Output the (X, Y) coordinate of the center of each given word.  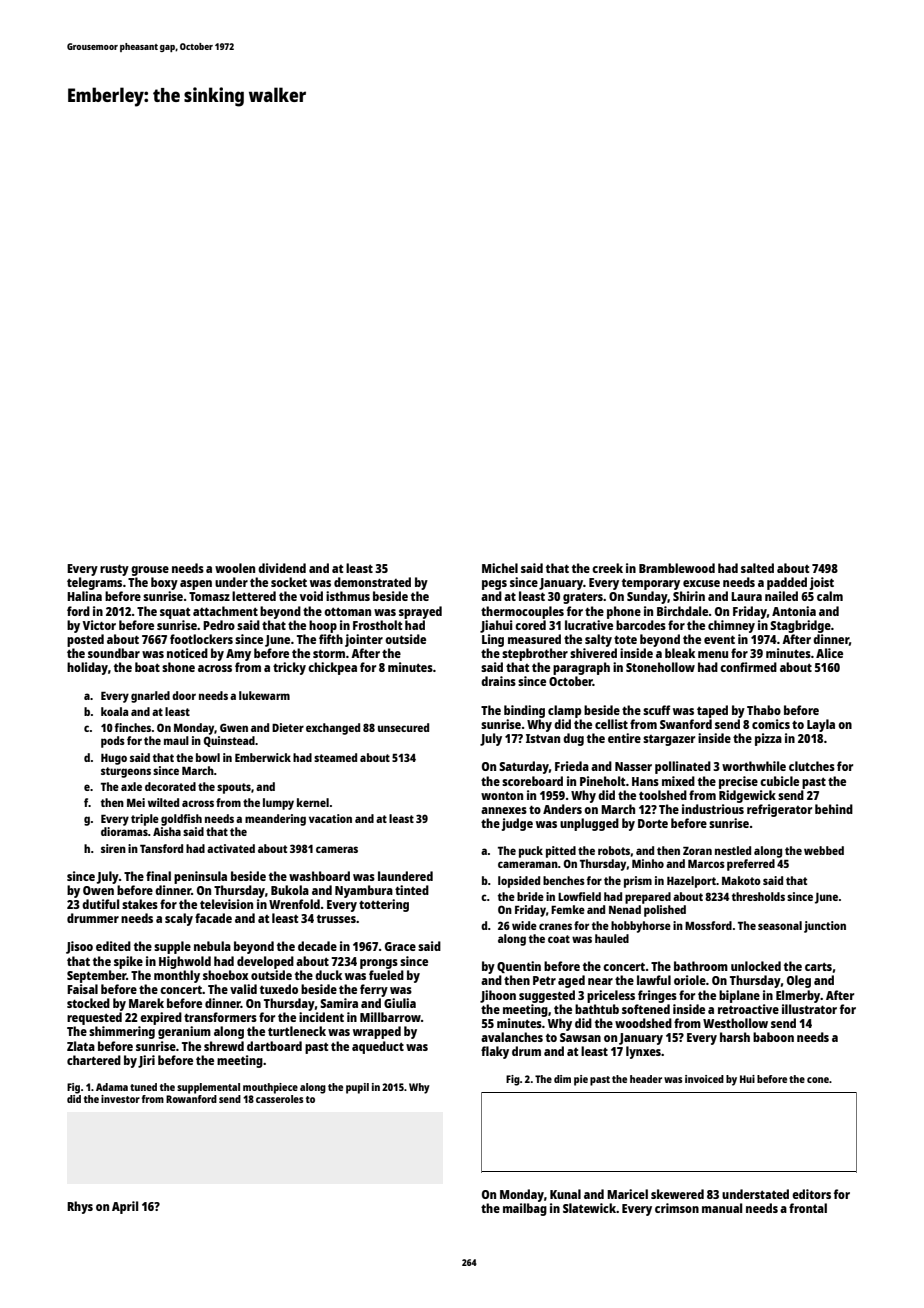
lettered (254, 596)
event (719, 639)
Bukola (290, 890)
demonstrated (372, 582)
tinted (412, 890)
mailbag (525, 1209)
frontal (808, 1208)
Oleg (799, 981)
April (125, 1207)
